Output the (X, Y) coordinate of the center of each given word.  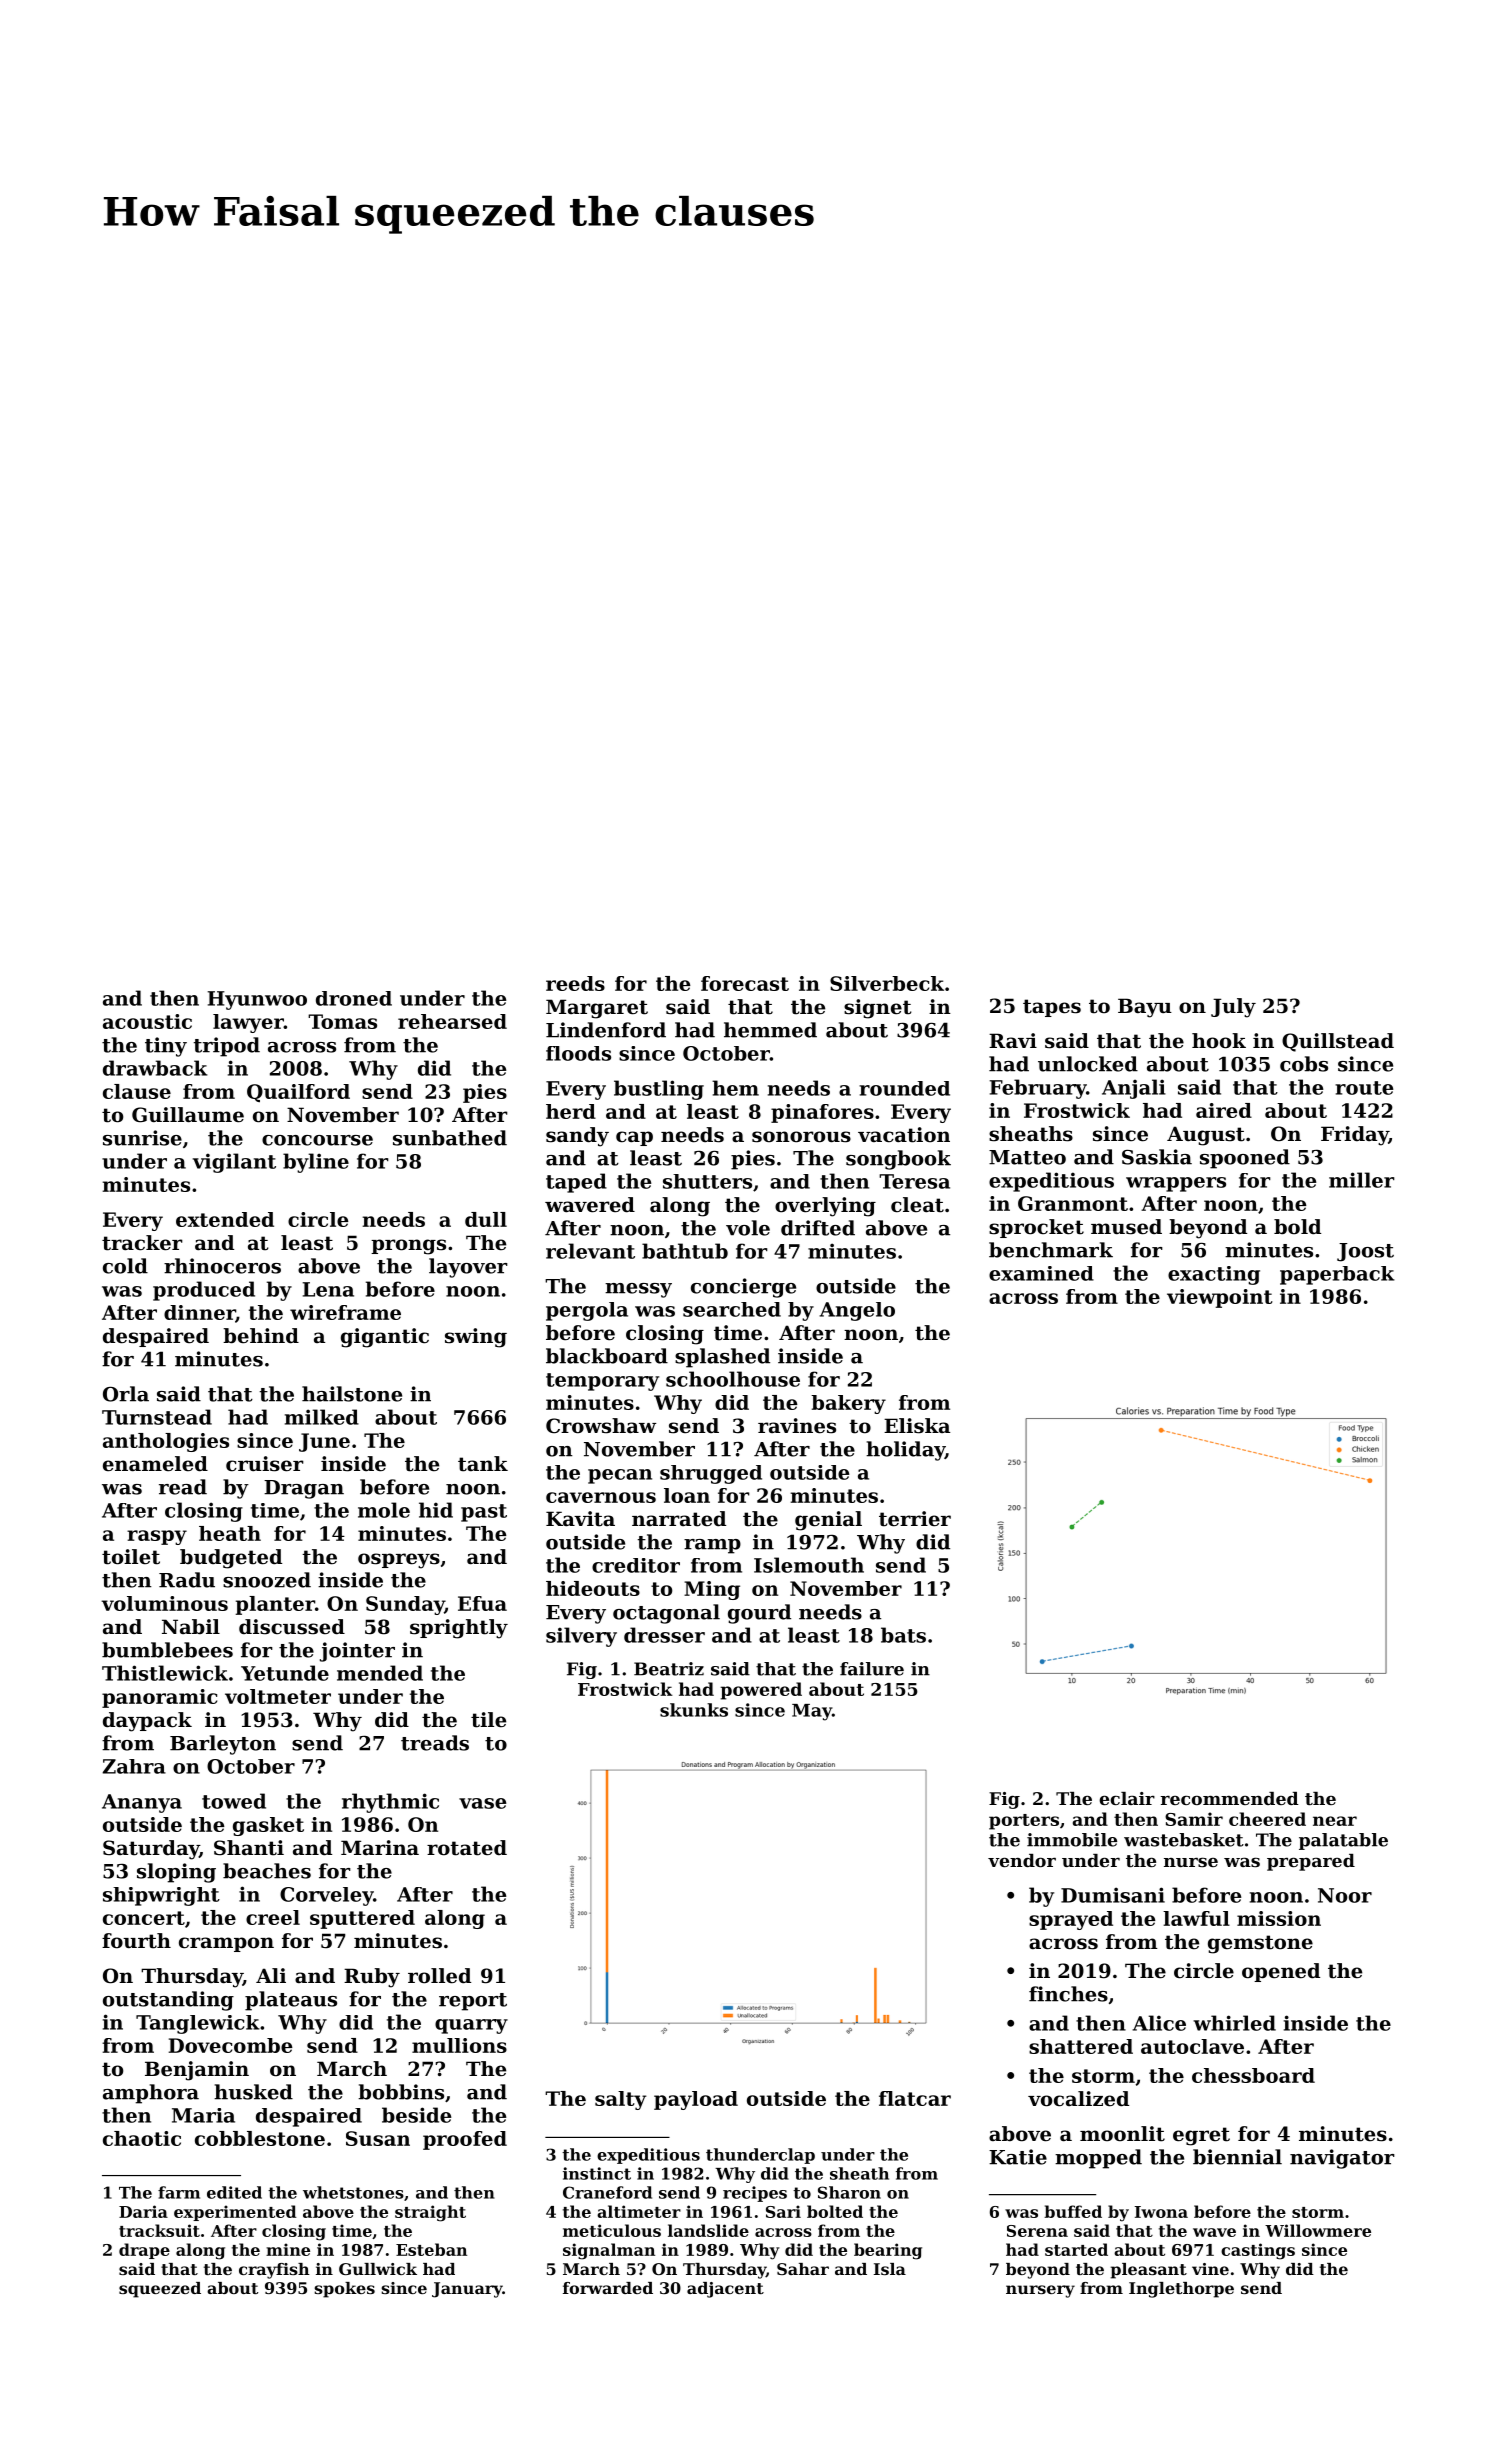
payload (696, 2100)
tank (483, 1464)
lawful (1196, 1918)
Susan (378, 2138)
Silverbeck (887, 983)
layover (468, 1268)
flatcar (915, 2098)
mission (1279, 1918)
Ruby (372, 1978)
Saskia (1157, 1157)
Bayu (1145, 1008)
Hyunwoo (257, 1000)
